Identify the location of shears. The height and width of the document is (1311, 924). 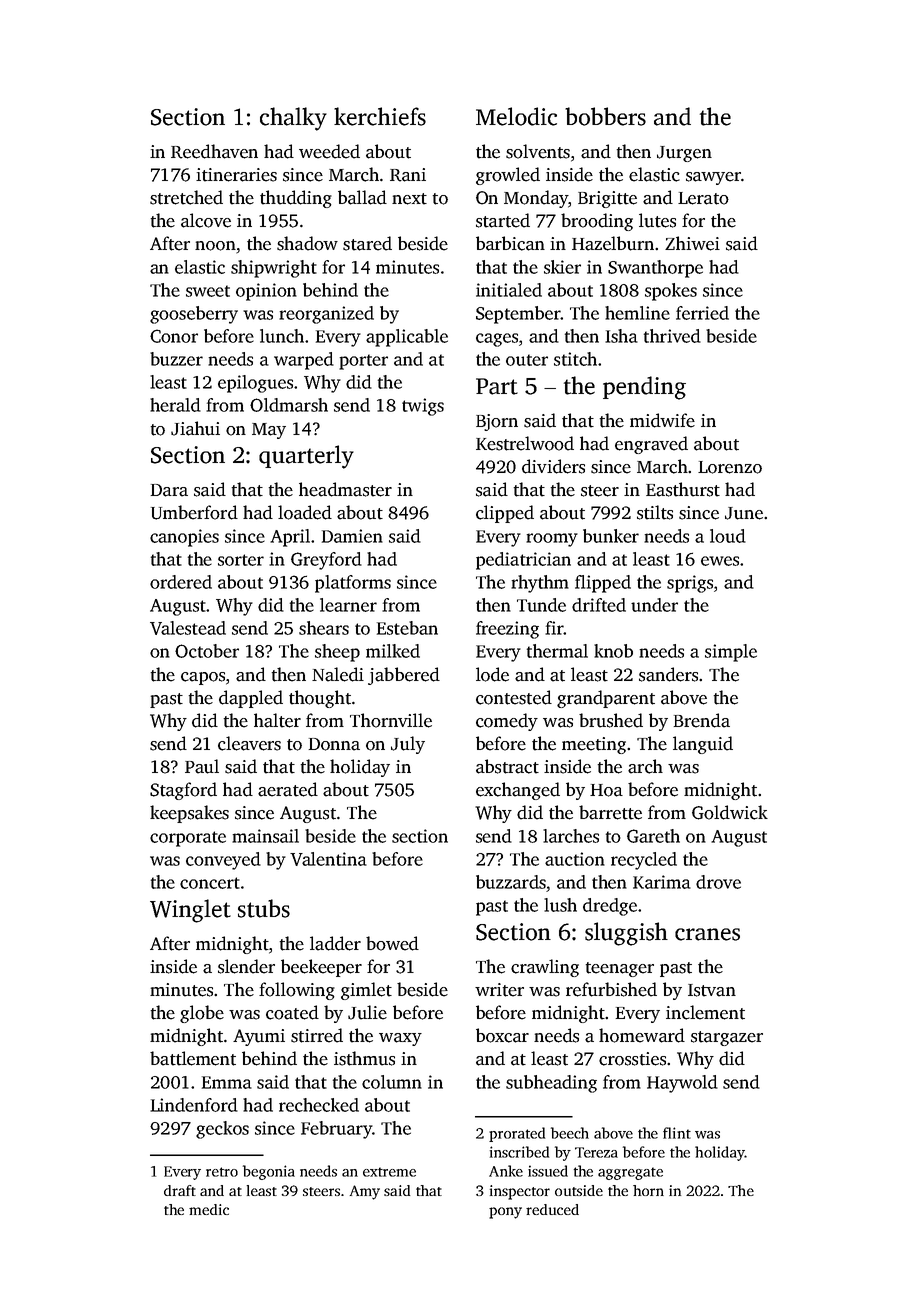
(324, 628).
